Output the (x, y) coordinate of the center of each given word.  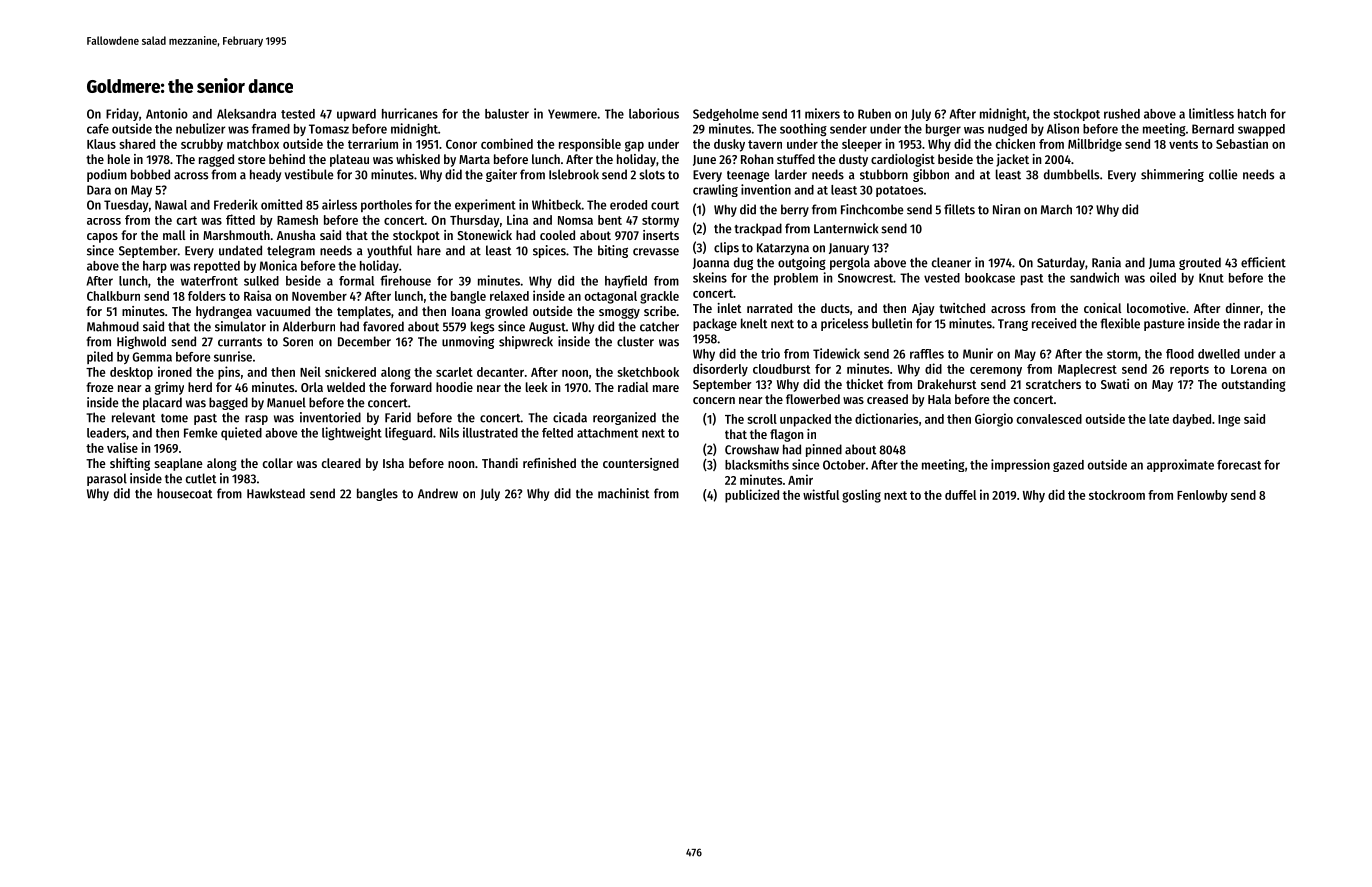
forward (411, 387)
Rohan (757, 159)
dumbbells (1071, 174)
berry (795, 210)
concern (714, 400)
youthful (389, 251)
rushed (1122, 114)
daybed (1192, 420)
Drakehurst (947, 384)
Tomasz (329, 129)
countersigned (641, 464)
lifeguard (408, 434)
